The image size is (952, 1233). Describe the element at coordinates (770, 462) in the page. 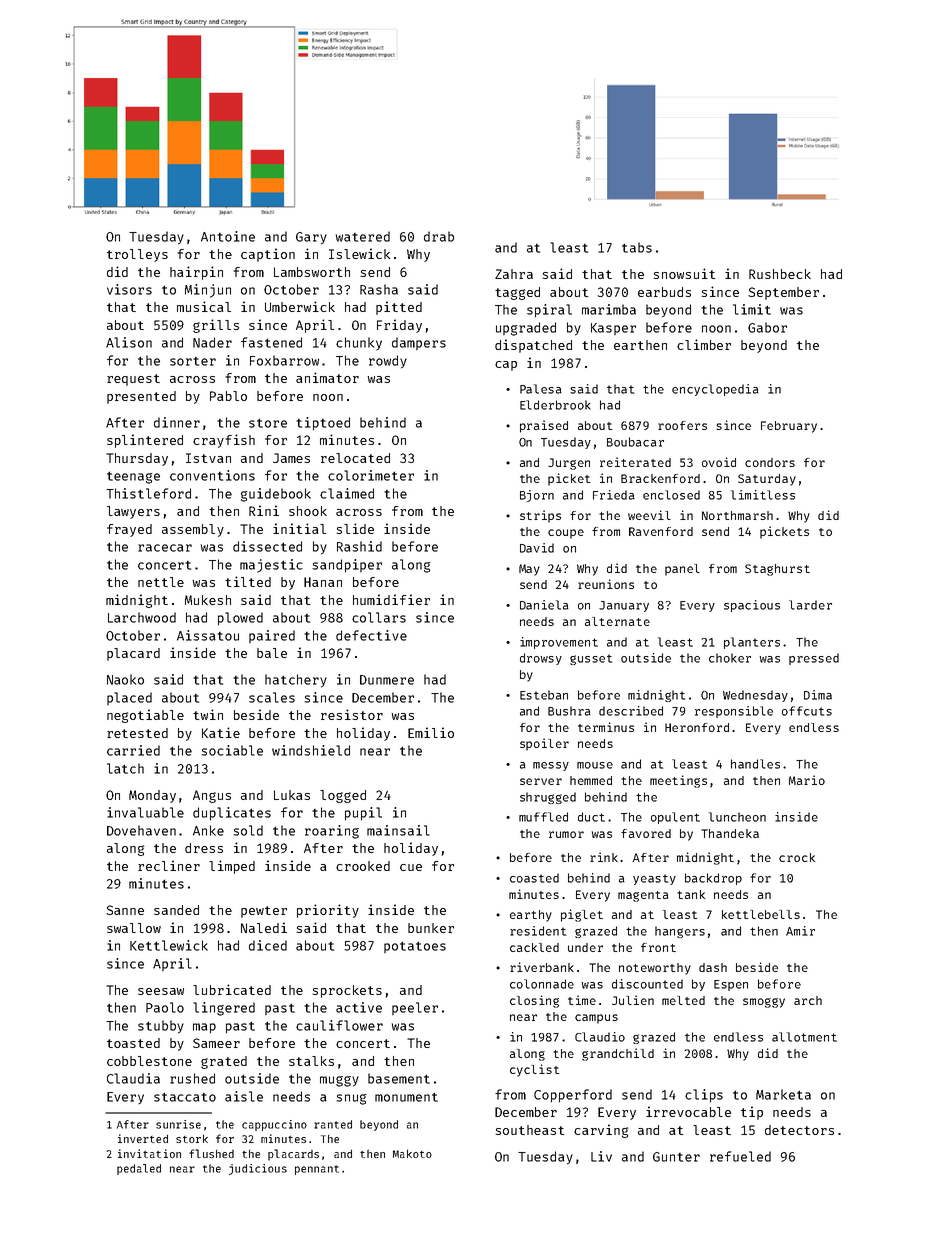

I see `condors` at that location.
